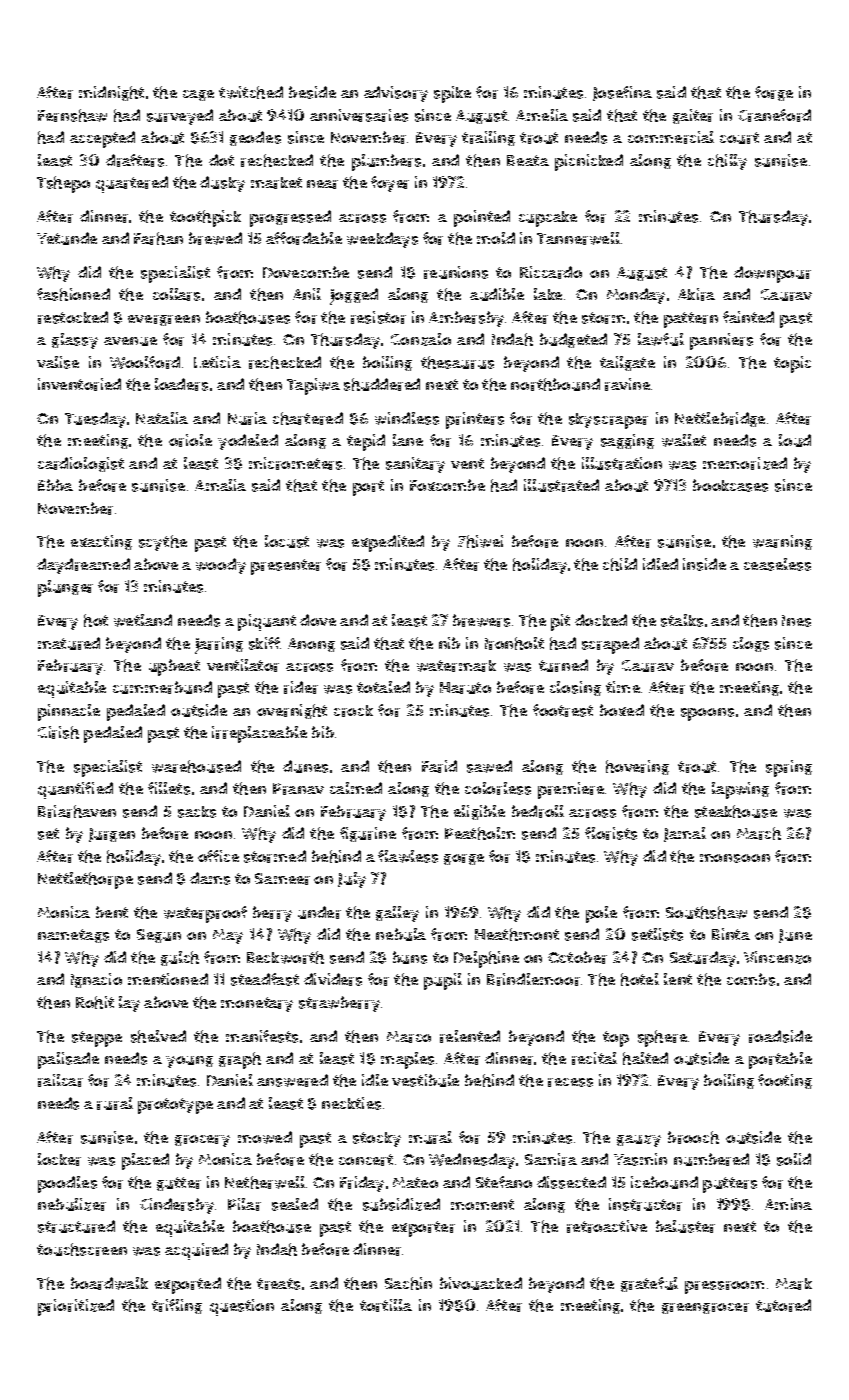  I want to click on Zhiwei, so click(480, 541).
